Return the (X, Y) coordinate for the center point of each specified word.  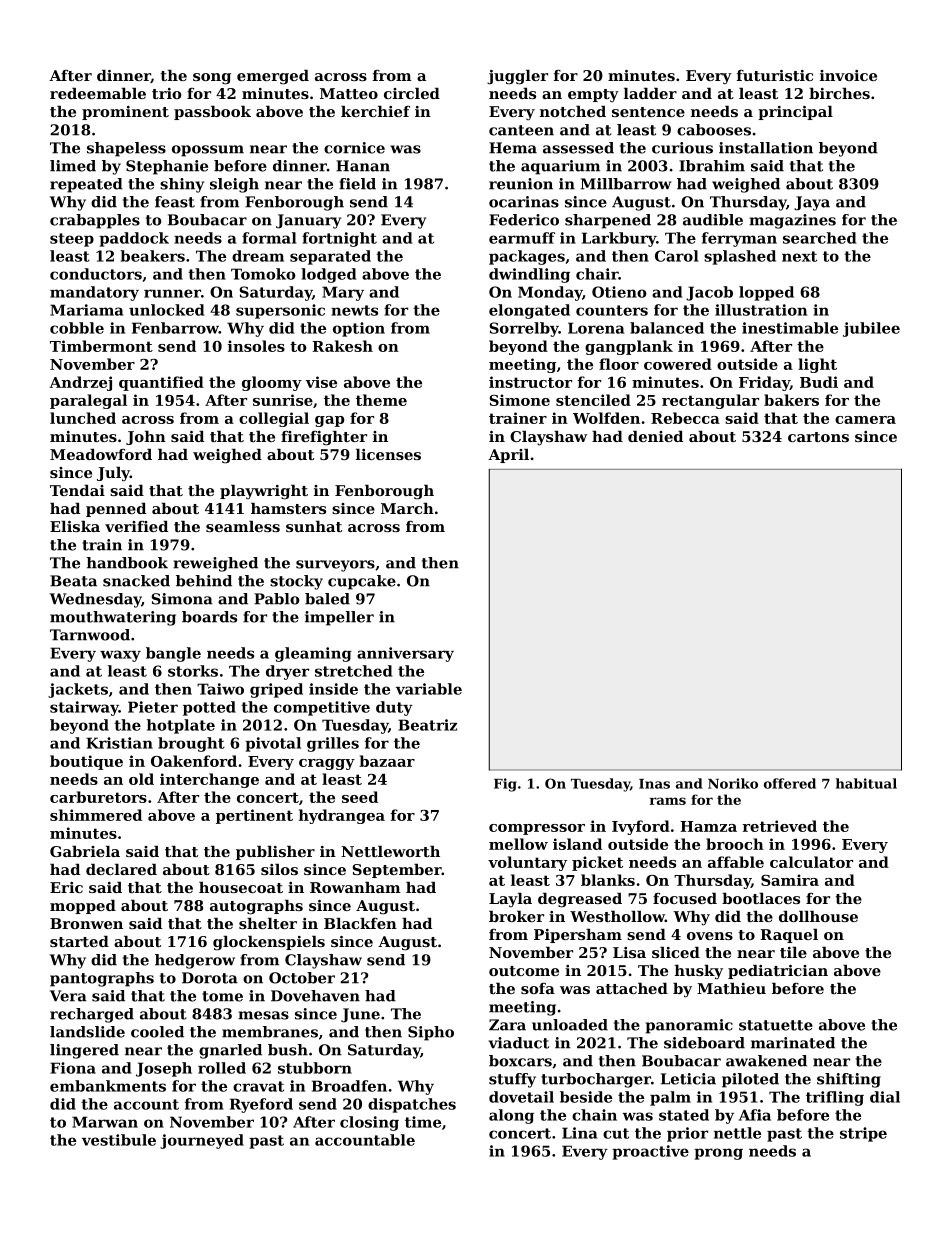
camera (865, 420)
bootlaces (761, 898)
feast (175, 202)
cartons (818, 437)
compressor (537, 829)
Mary (343, 293)
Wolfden (606, 418)
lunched (83, 418)
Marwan (105, 1122)
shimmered (96, 815)
